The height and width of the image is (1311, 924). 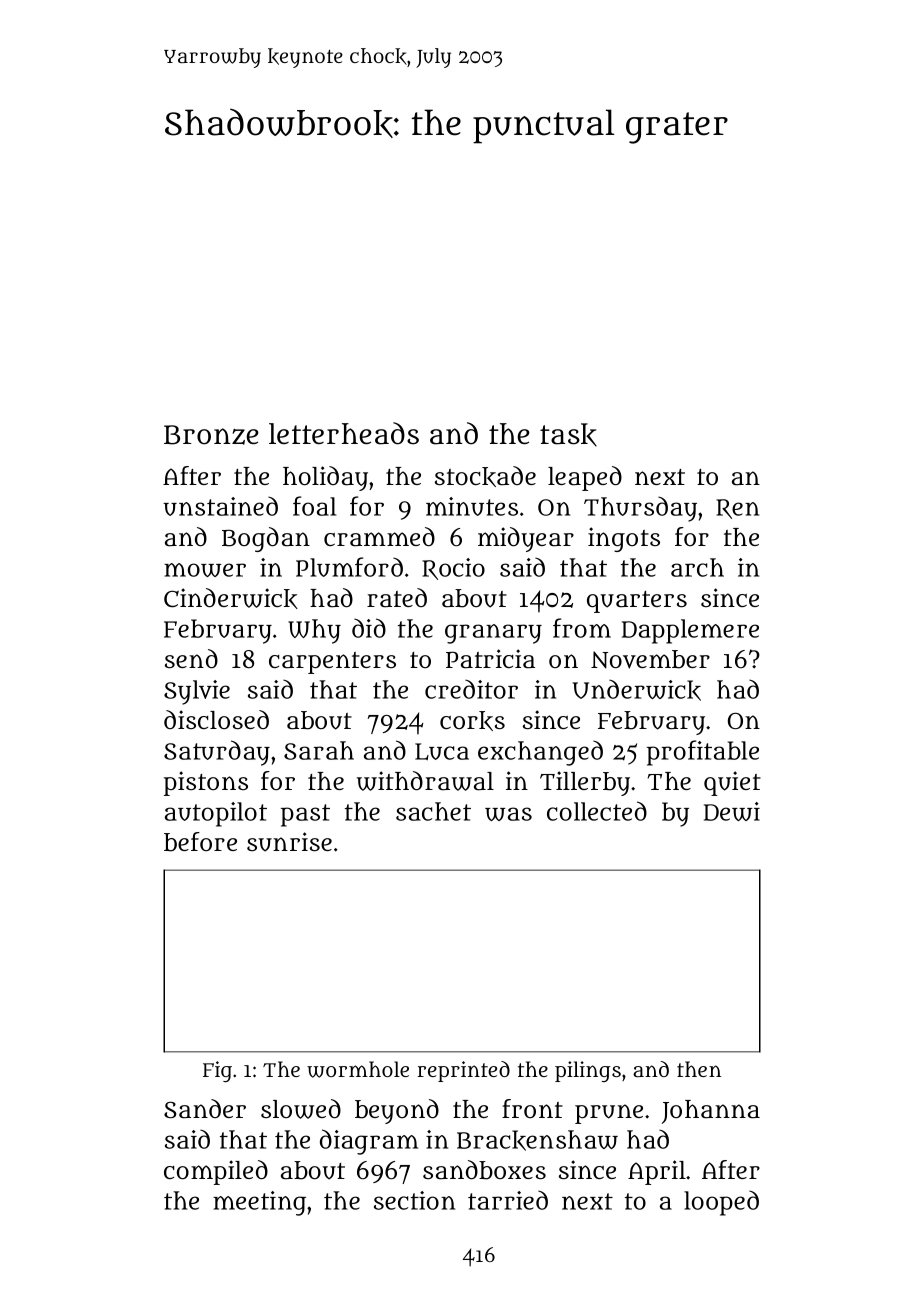 I want to click on Ren, so click(x=737, y=509).
